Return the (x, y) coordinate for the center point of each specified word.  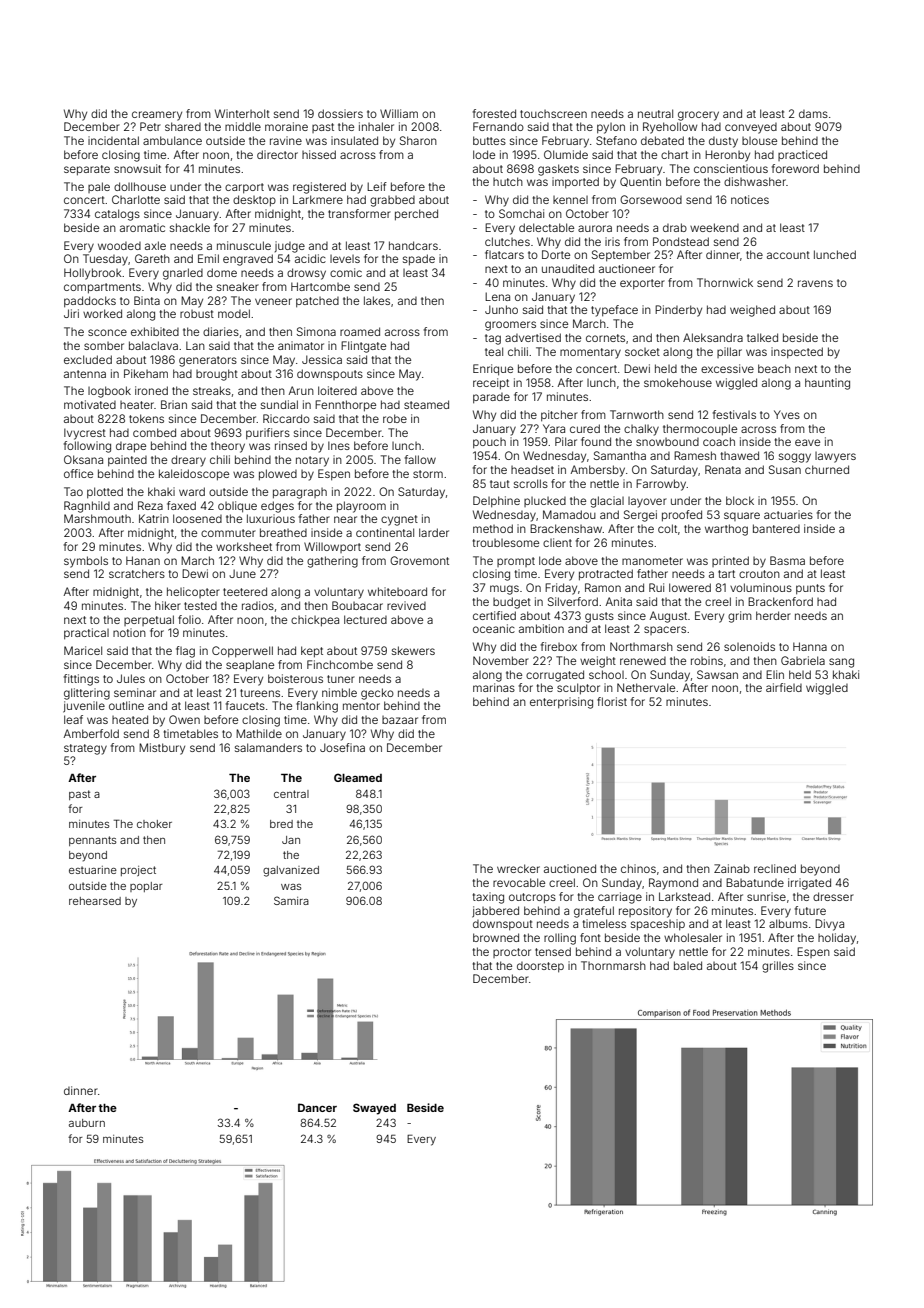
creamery (157, 116)
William (399, 113)
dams (813, 114)
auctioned (570, 868)
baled (688, 965)
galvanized (291, 871)
